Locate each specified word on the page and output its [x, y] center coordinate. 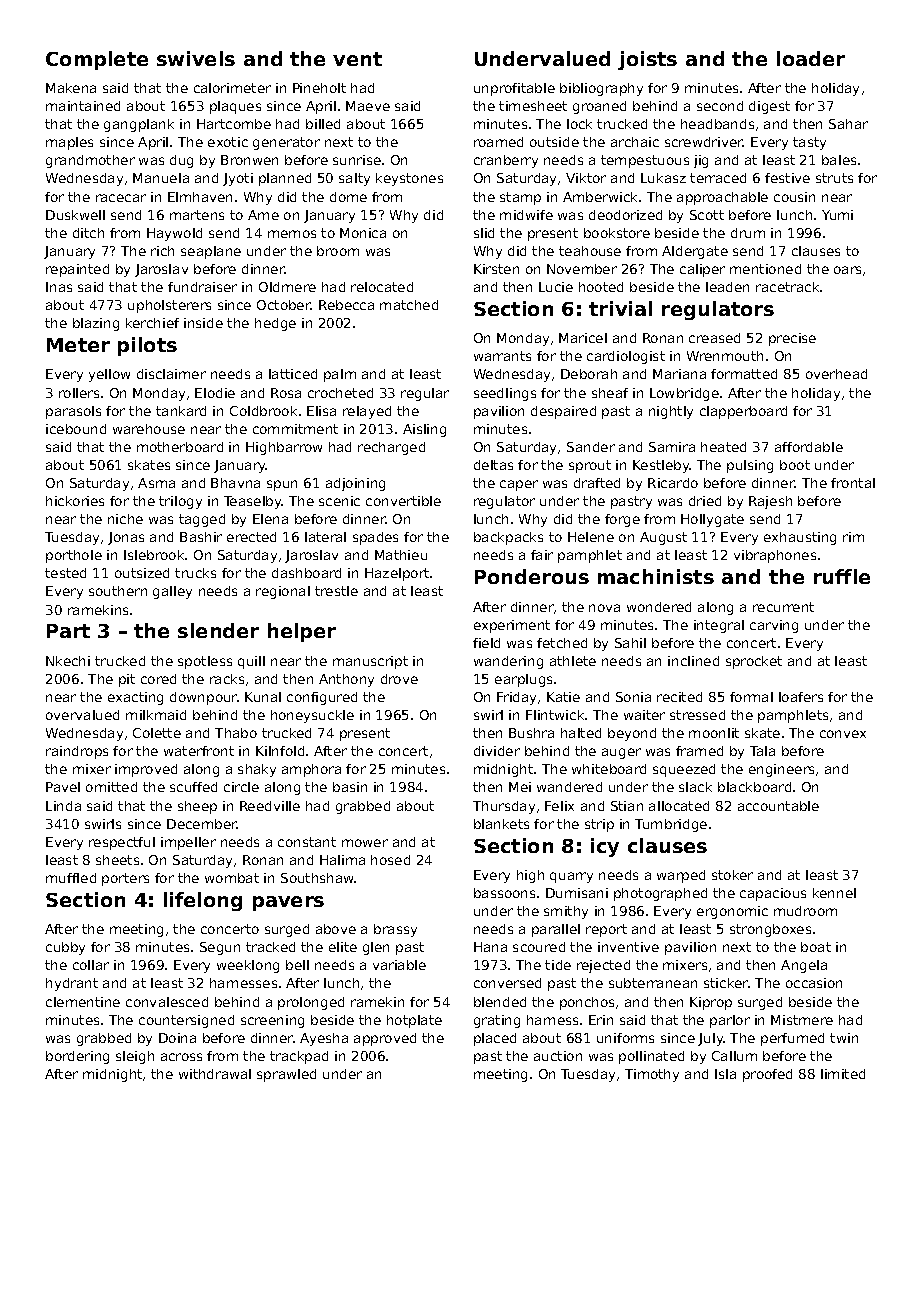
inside [203, 323]
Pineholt [319, 88]
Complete [97, 60]
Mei [520, 787]
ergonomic [732, 912]
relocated [382, 287]
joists [647, 60]
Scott [707, 215]
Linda [63, 806]
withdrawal [215, 1074]
